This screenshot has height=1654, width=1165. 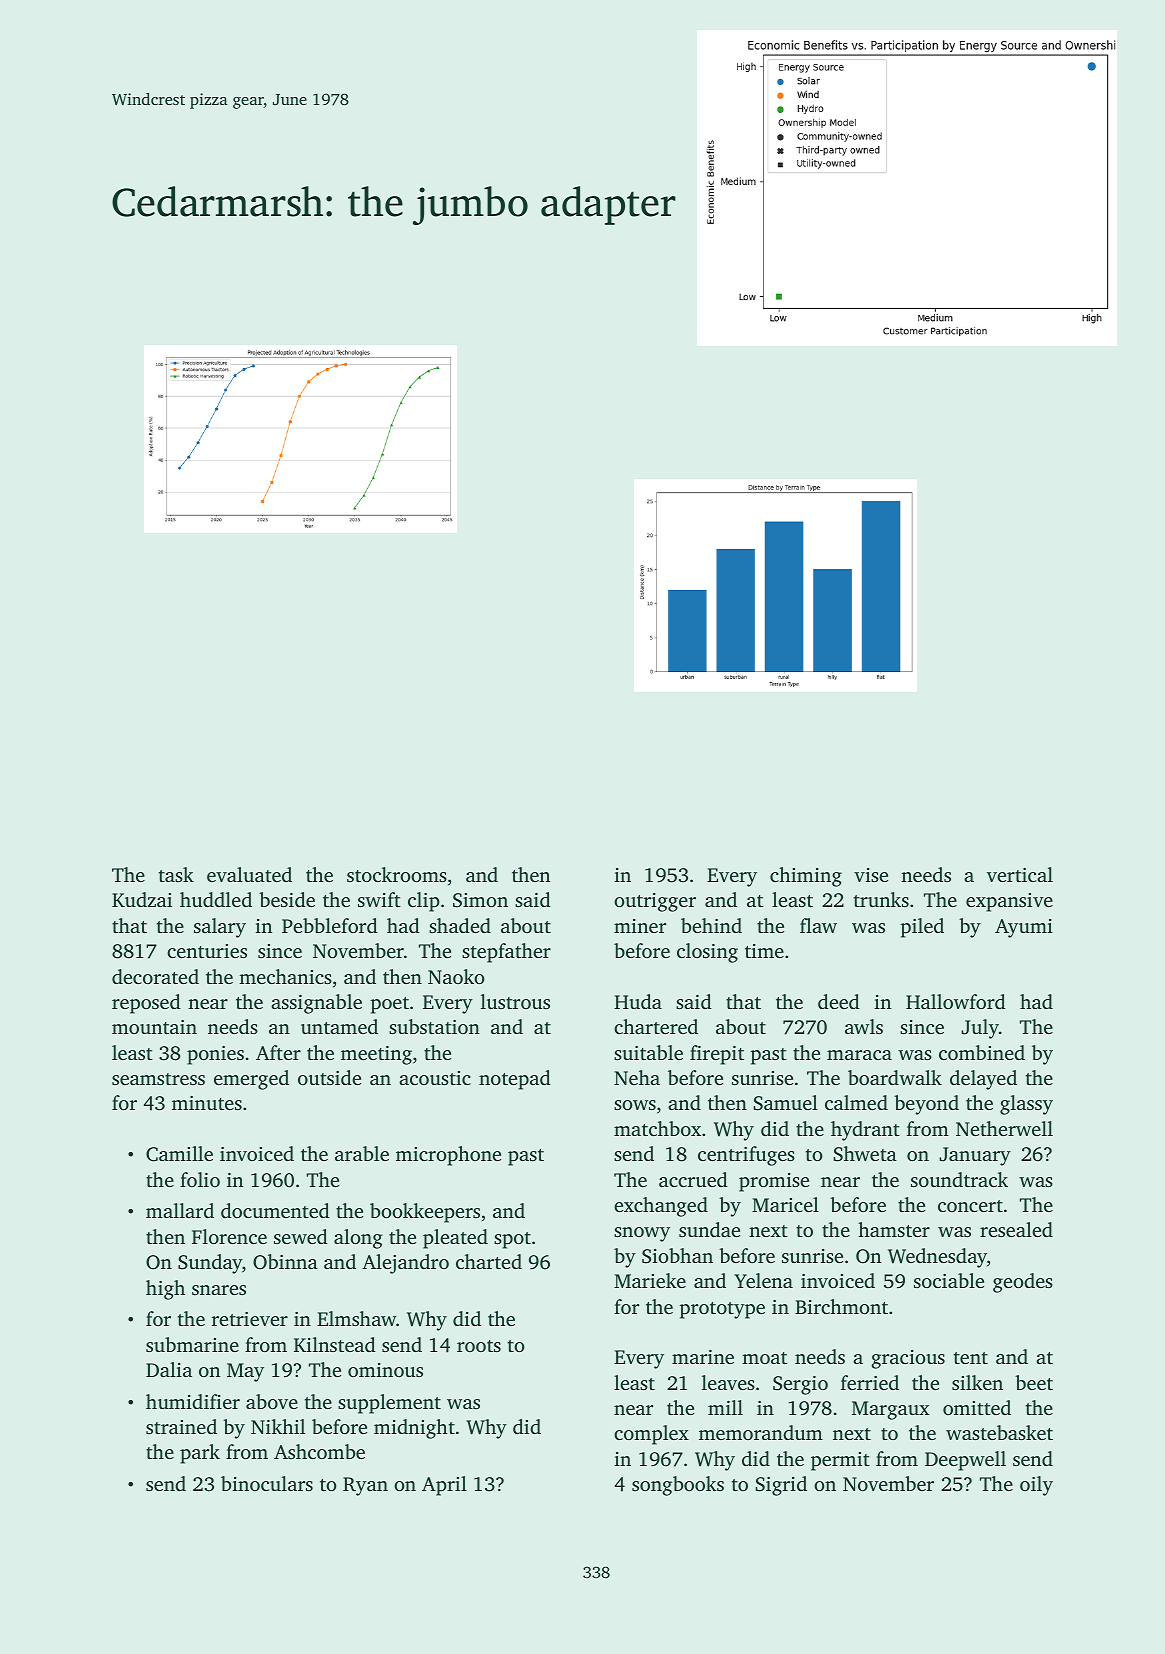 I want to click on soundtrack, so click(x=959, y=1179).
